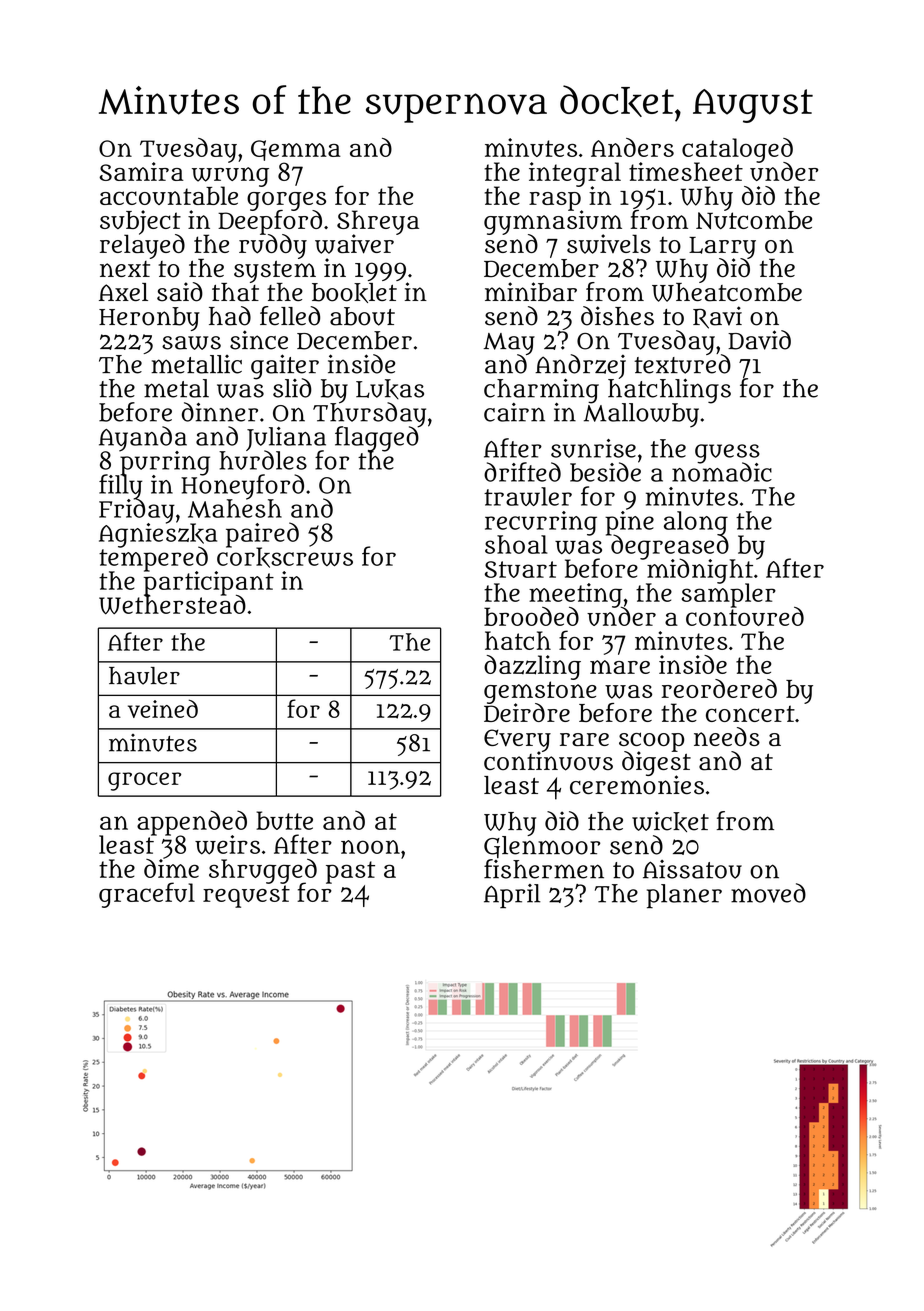 This screenshot has height=1311, width=924. What do you see at coordinates (246, 896) in the screenshot?
I see `request` at bounding box center [246, 896].
